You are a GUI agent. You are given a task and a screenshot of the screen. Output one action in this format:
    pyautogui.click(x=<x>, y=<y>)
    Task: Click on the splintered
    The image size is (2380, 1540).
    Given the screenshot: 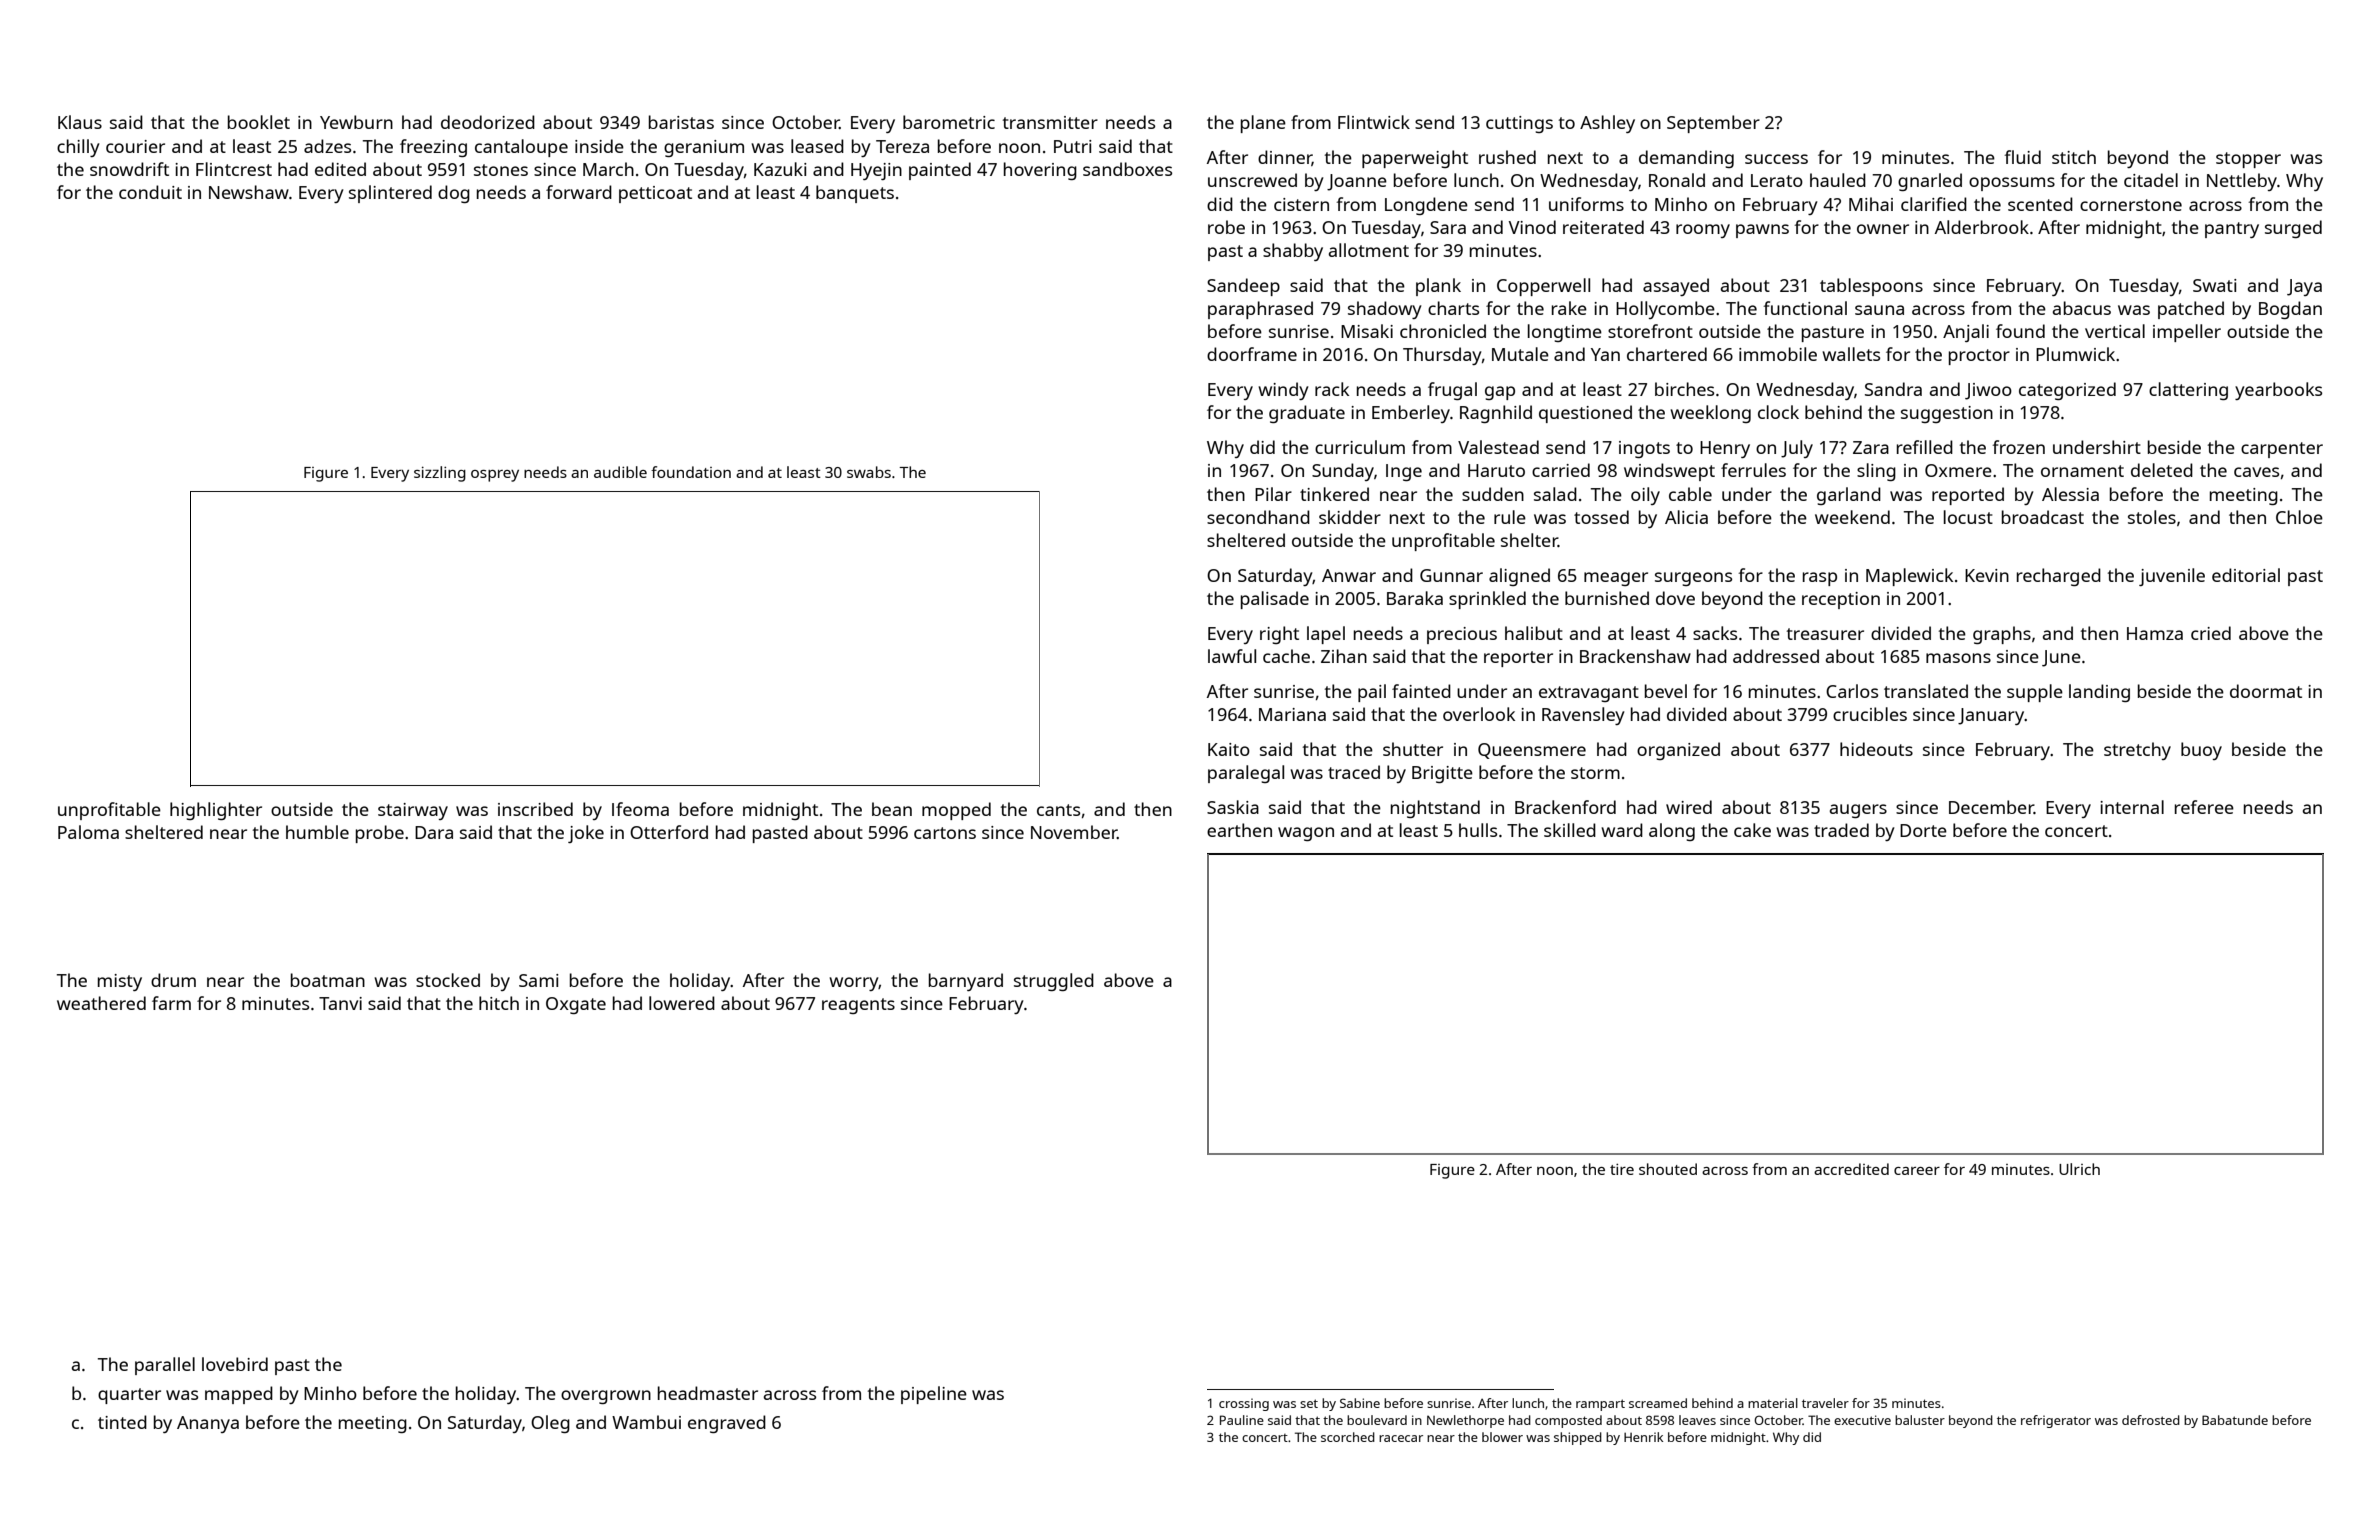 What is the action you would take?
    pyautogui.click(x=390, y=194)
